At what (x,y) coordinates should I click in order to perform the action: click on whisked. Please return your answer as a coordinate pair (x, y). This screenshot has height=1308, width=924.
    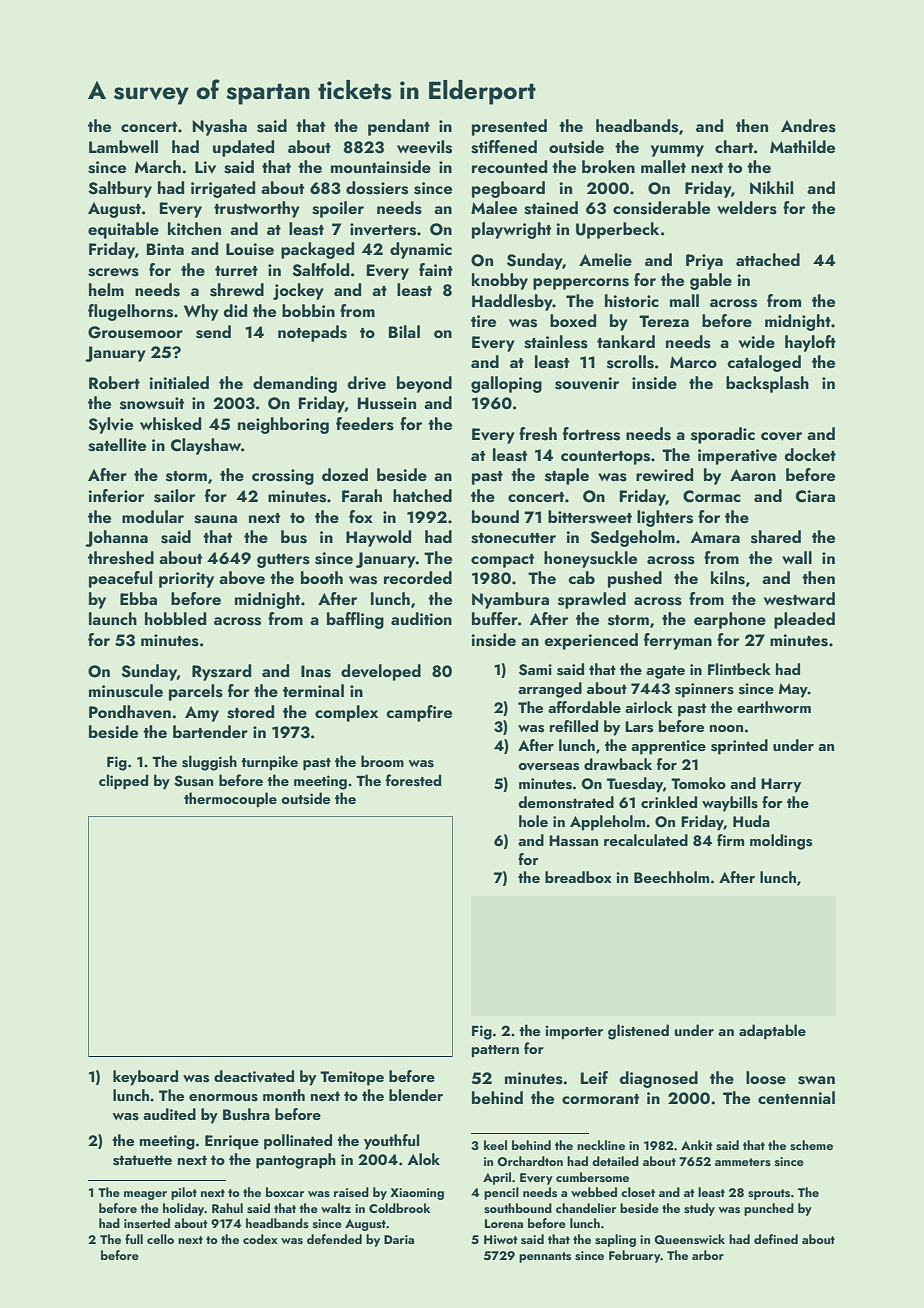
    Looking at the image, I should click on (170, 424).
